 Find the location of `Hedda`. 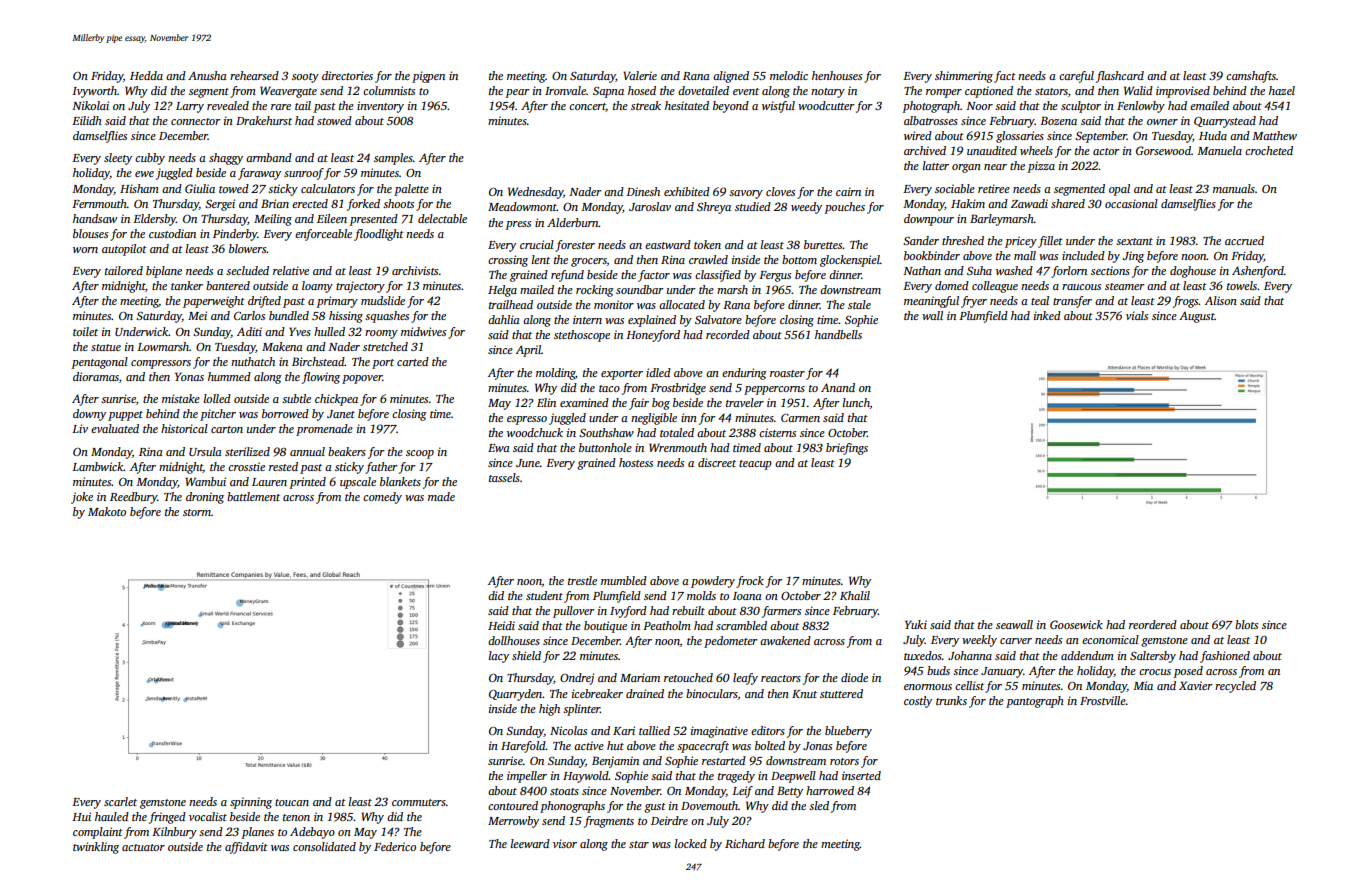

Hedda is located at coordinates (146, 75).
